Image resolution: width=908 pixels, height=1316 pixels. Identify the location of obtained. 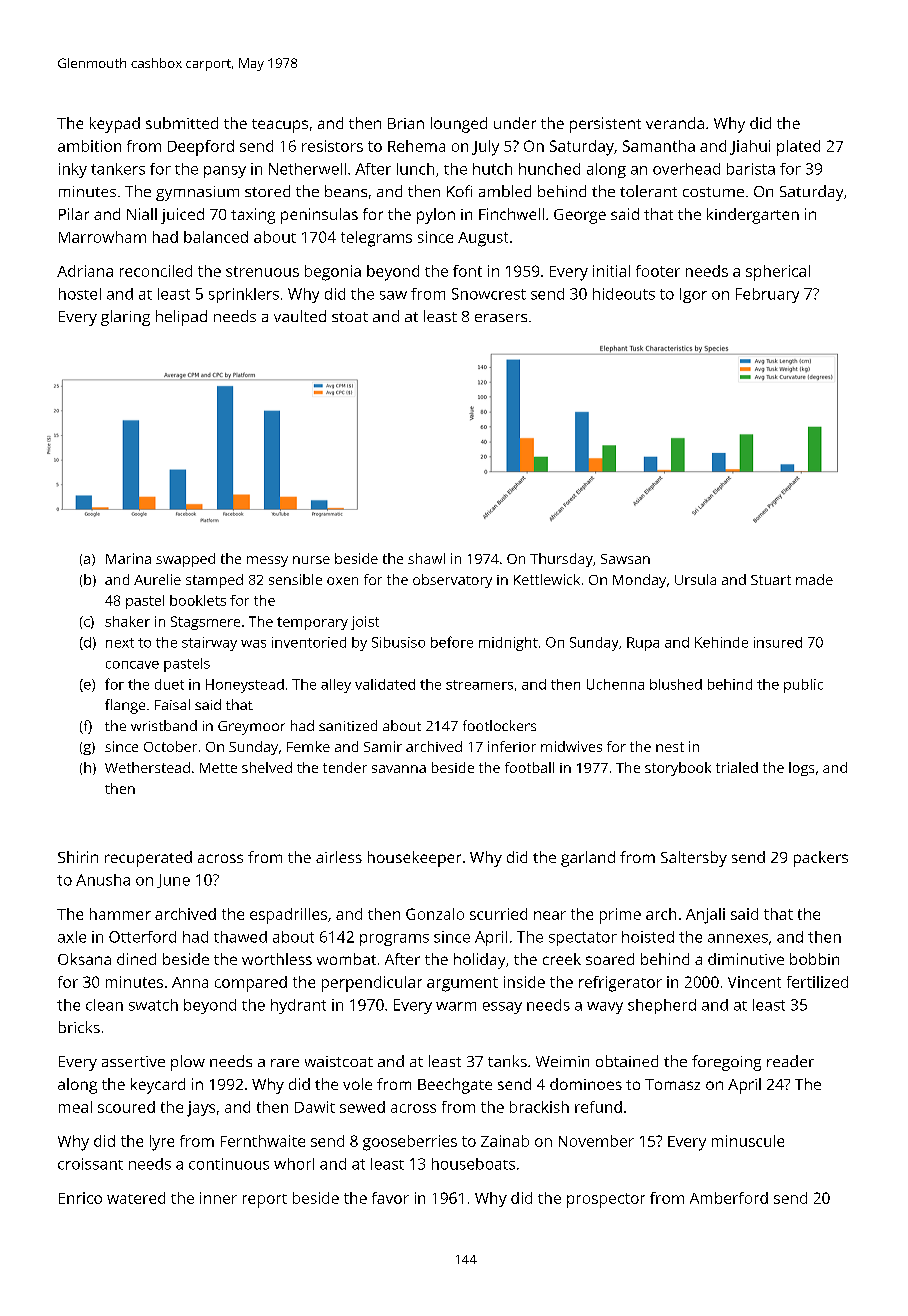
(627, 1061).
